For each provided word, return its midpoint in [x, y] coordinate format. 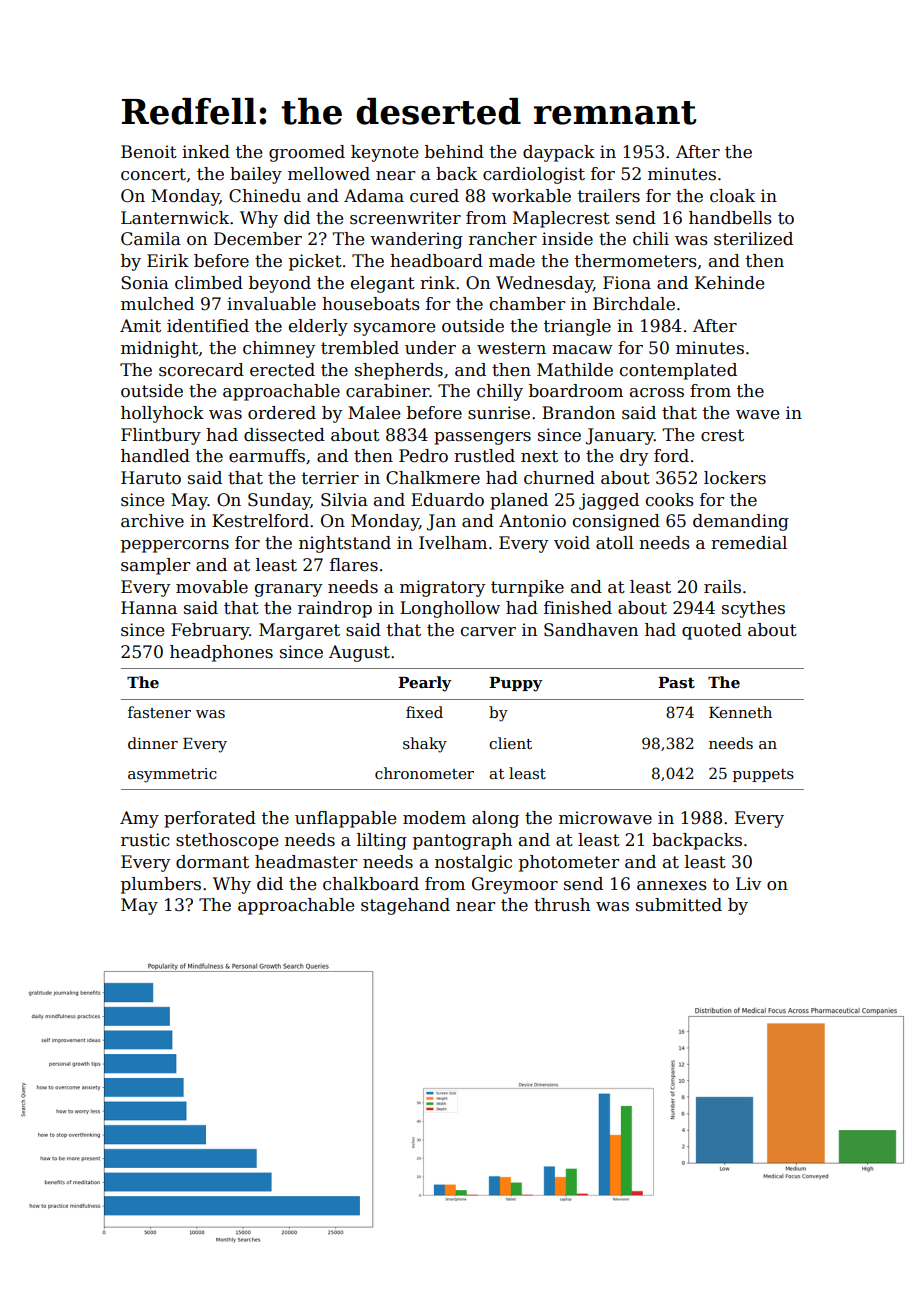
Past [676, 682]
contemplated [678, 371]
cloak [732, 196]
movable [212, 587]
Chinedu [265, 196]
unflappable [345, 819]
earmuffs [267, 456]
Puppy [515, 684]
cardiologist [534, 175]
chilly [500, 392]
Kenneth [740, 712]
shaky [425, 745]
